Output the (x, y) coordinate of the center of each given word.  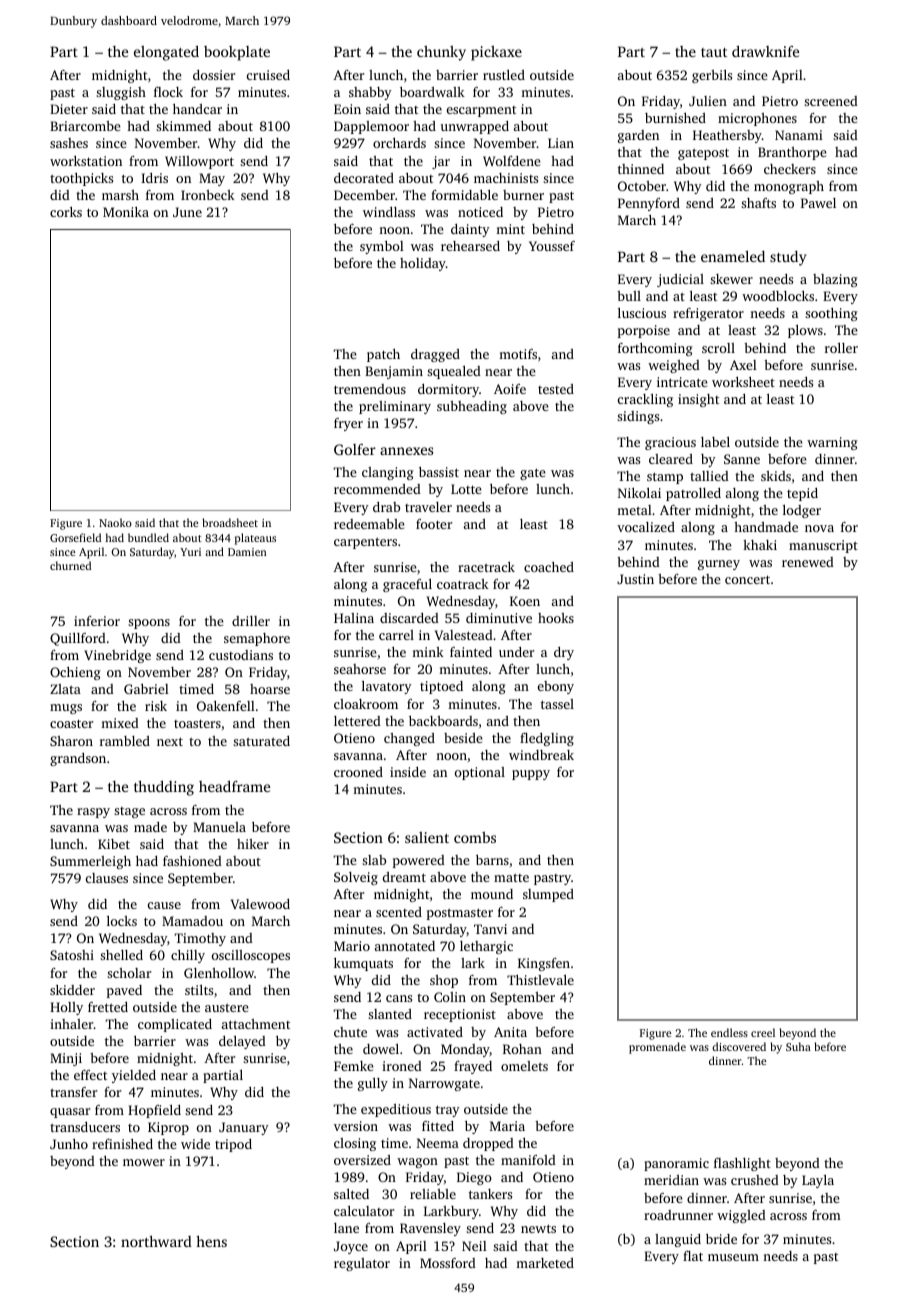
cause (164, 905)
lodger (802, 511)
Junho (69, 1144)
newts (538, 1228)
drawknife (765, 51)
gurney (719, 565)
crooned (358, 772)
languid (678, 1240)
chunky (441, 53)
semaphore (257, 639)
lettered (357, 721)
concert (747, 580)
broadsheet (230, 522)
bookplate (237, 53)
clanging (388, 473)
